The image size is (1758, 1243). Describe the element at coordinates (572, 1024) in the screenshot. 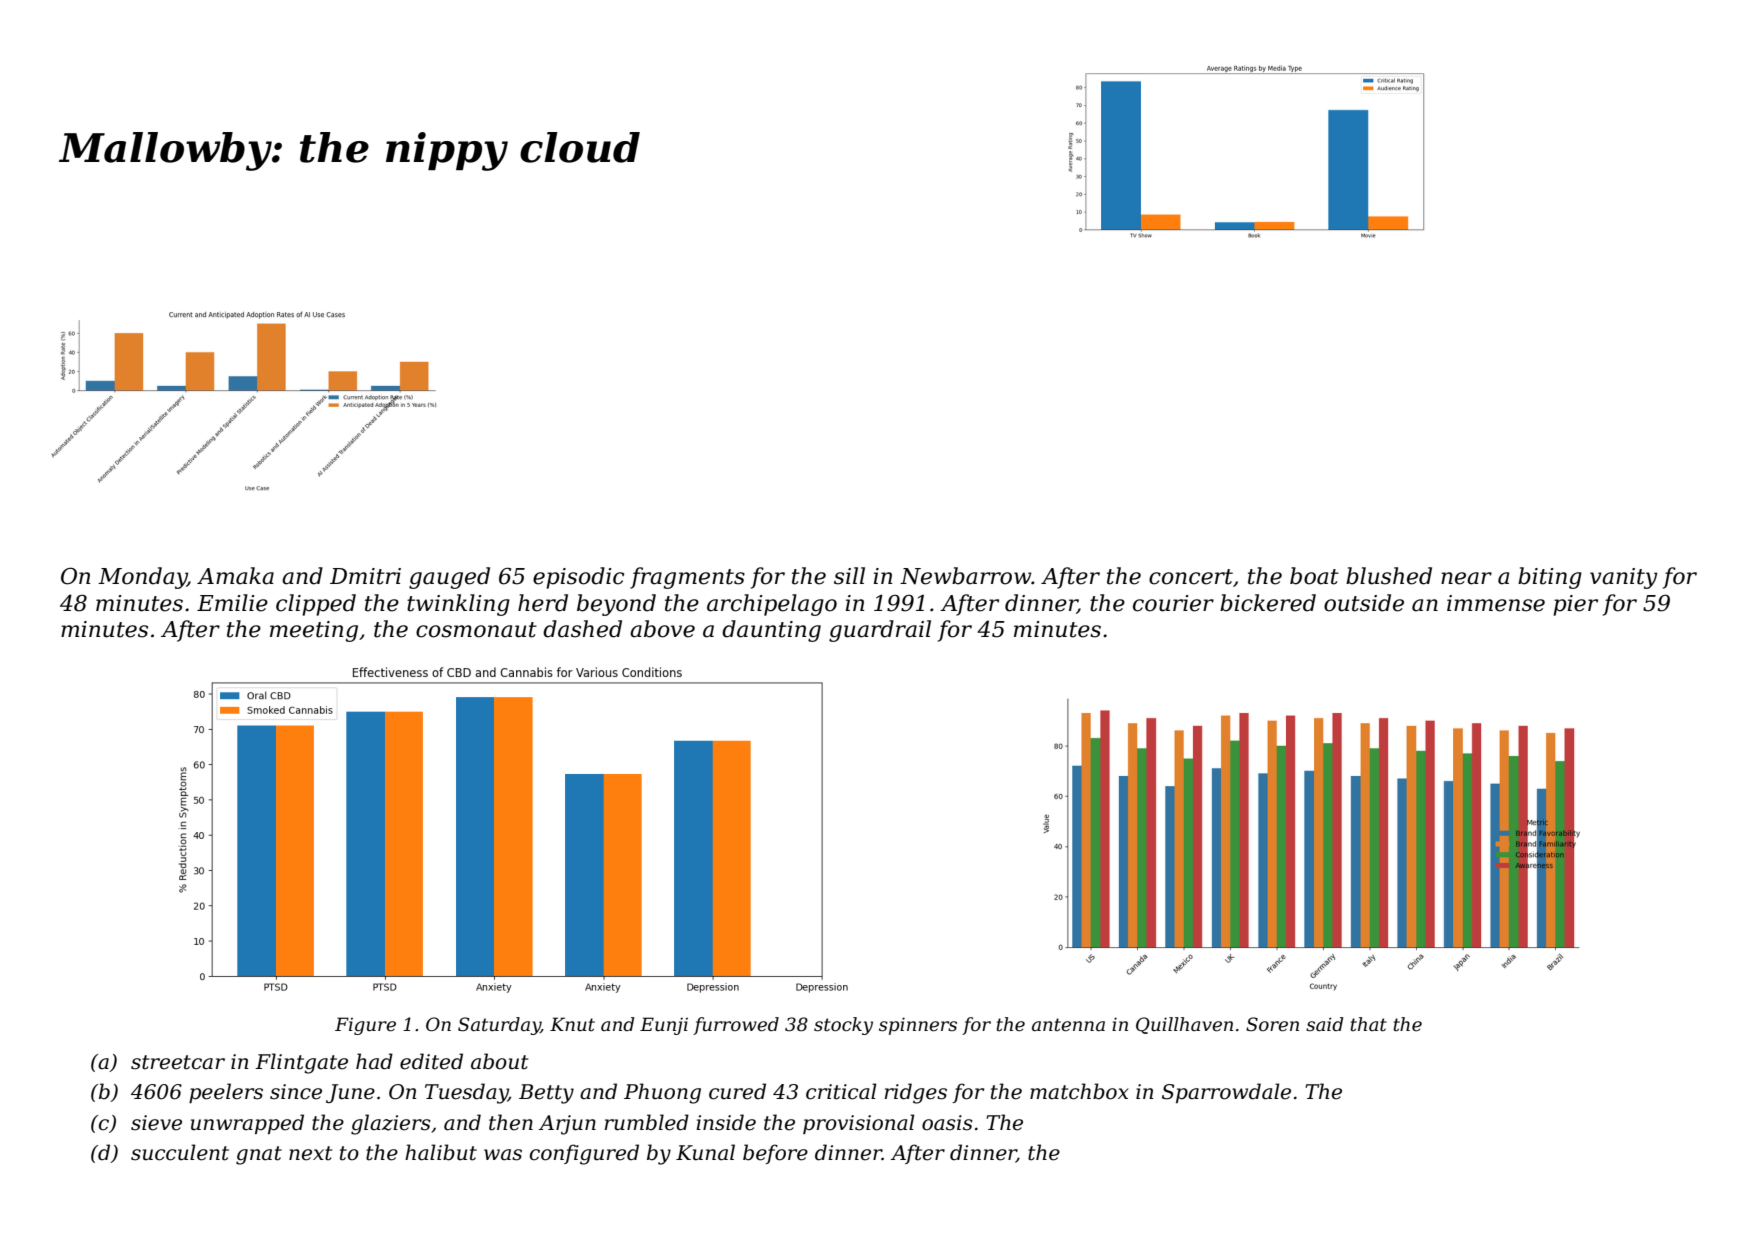

I see `Knut` at that location.
